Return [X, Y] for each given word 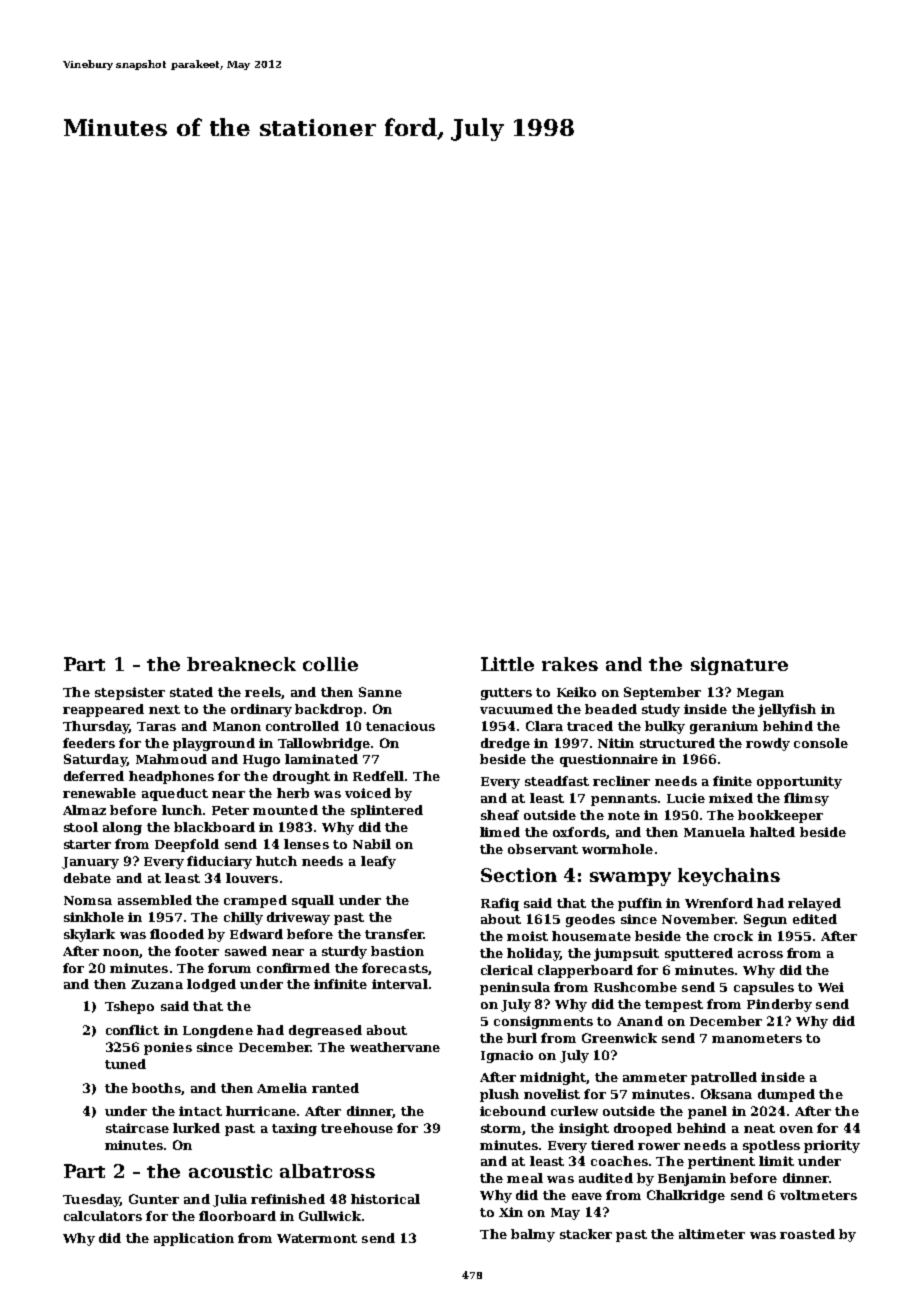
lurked [196, 1128]
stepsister [130, 693]
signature [739, 666]
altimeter [712, 1234]
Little [507, 664]
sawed [246, 951]
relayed [814, 904]
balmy [533, 1235]
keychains [729, 877]
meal [525, 1178]
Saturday [95, 760]
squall [313, 901]
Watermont [317, 1238]
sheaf [500, 815]
